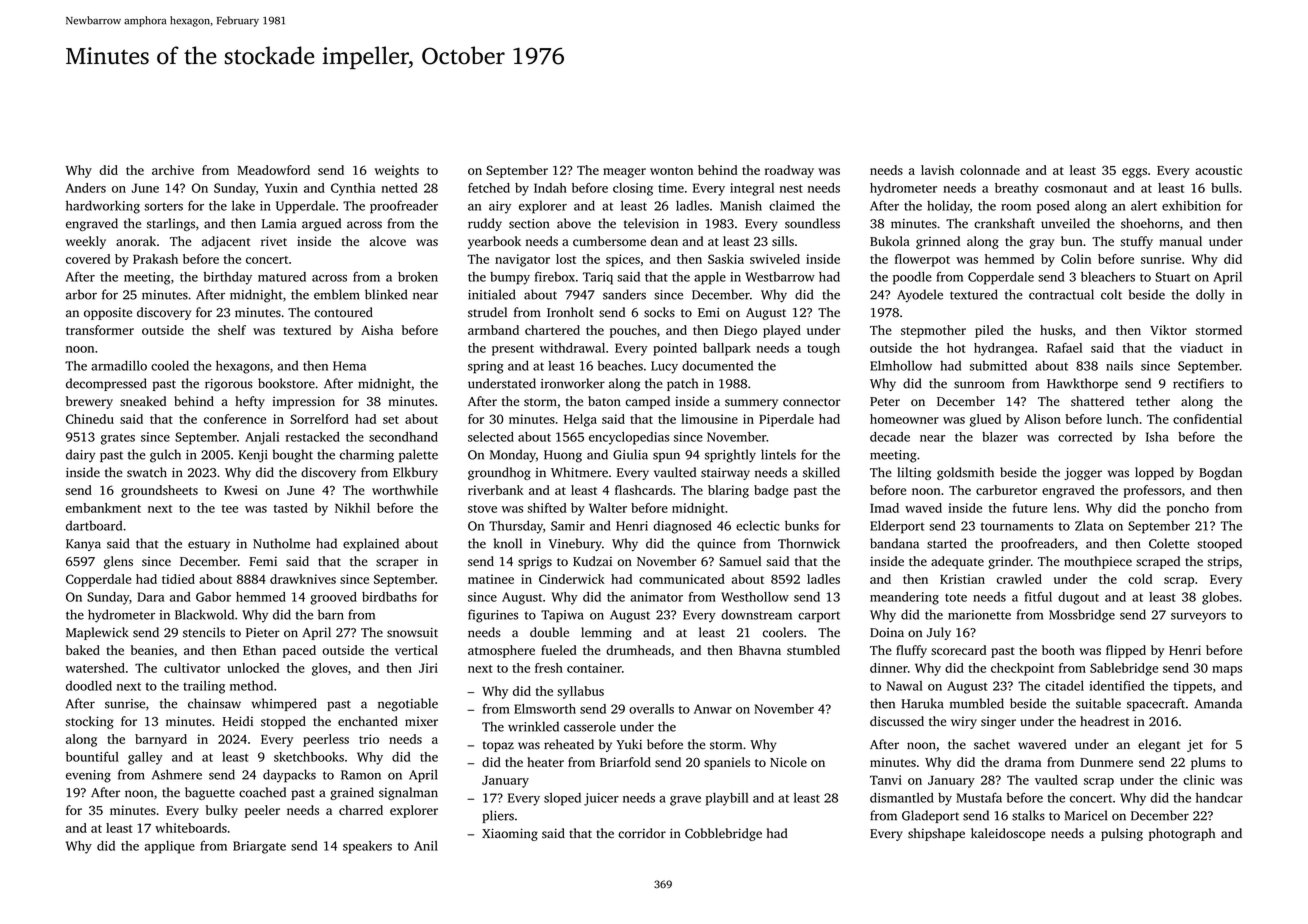  What do you see at coordinates (173, 170) in the screenshot?
I see `archive` at bounding box center [173, 170].
